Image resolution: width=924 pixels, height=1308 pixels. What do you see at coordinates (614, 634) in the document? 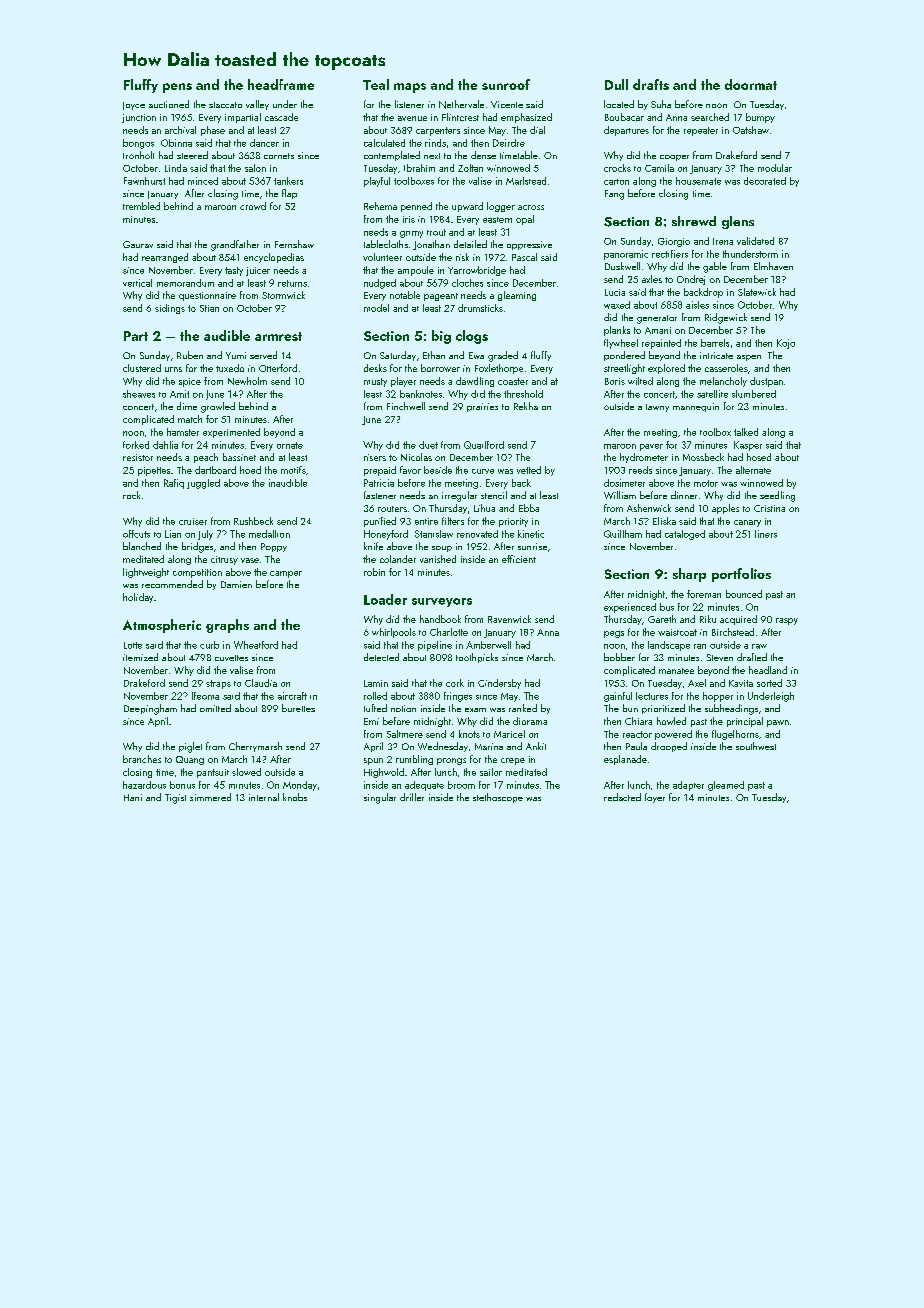
I see `pegs` at bounding box center [614, 634].
